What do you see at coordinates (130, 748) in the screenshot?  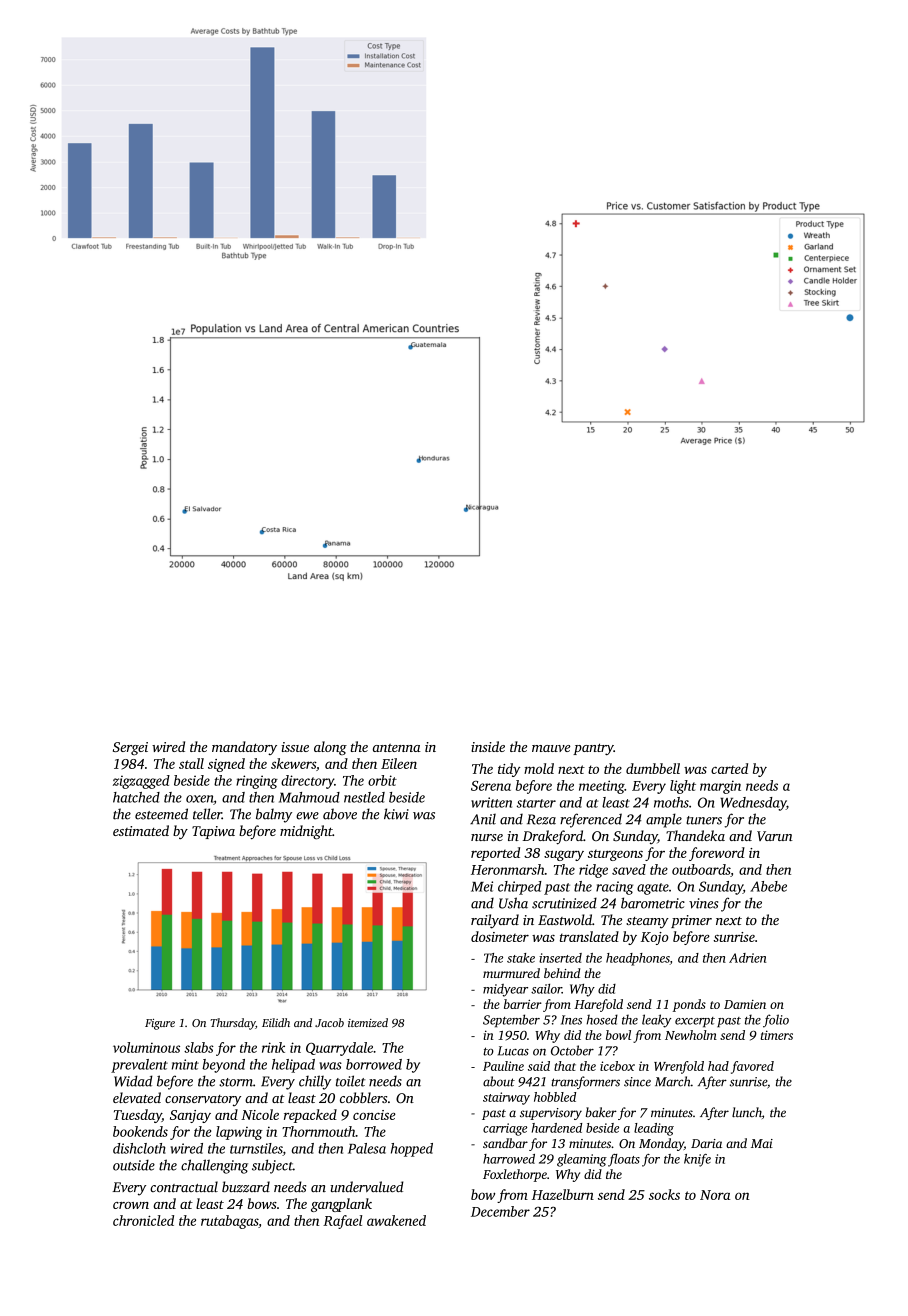 I see `Sergei` at bounding box center [130, 748].
